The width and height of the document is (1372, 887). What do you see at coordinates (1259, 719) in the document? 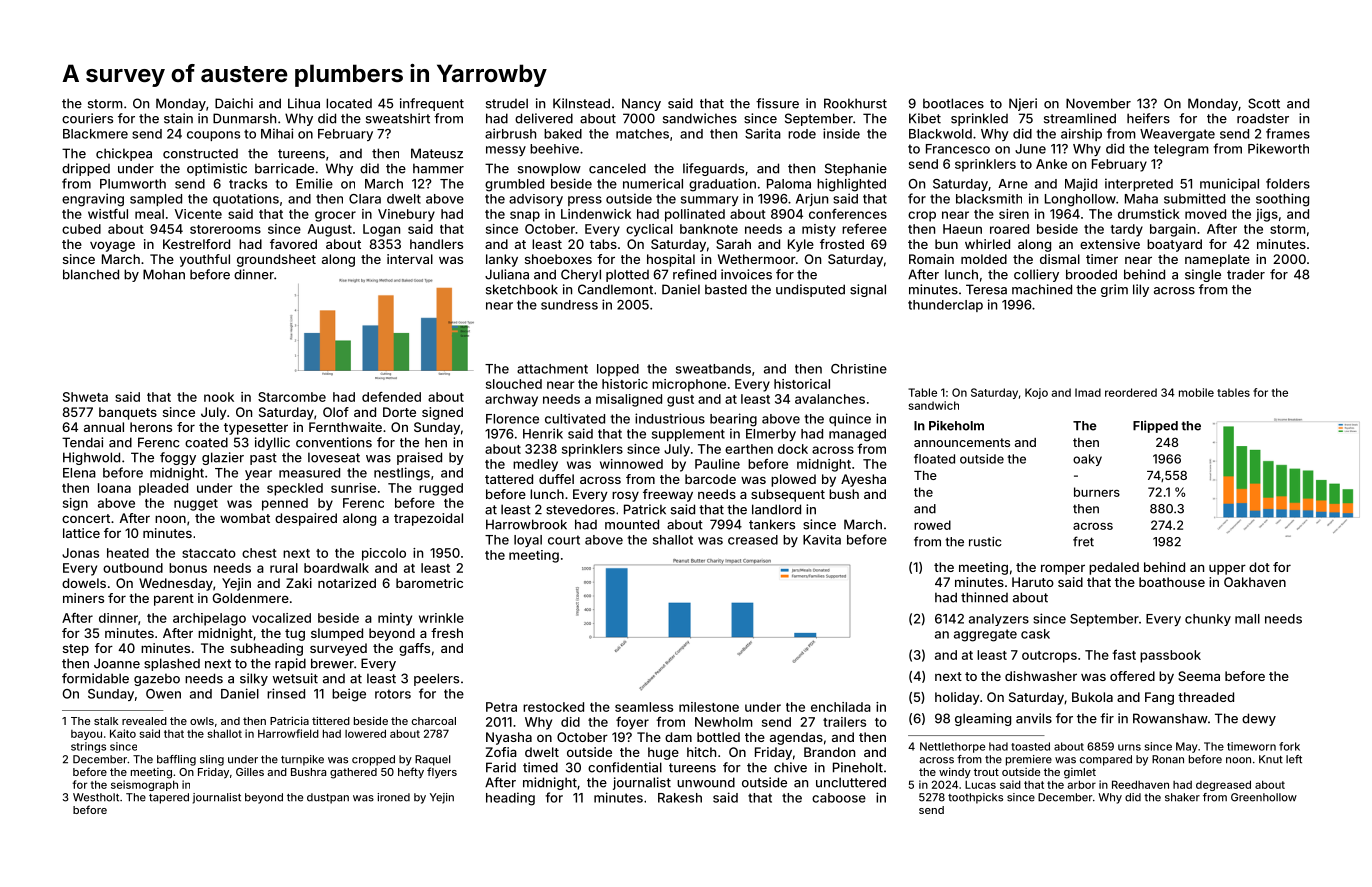
I see `dewy` at bounding box center [1259, 719].
